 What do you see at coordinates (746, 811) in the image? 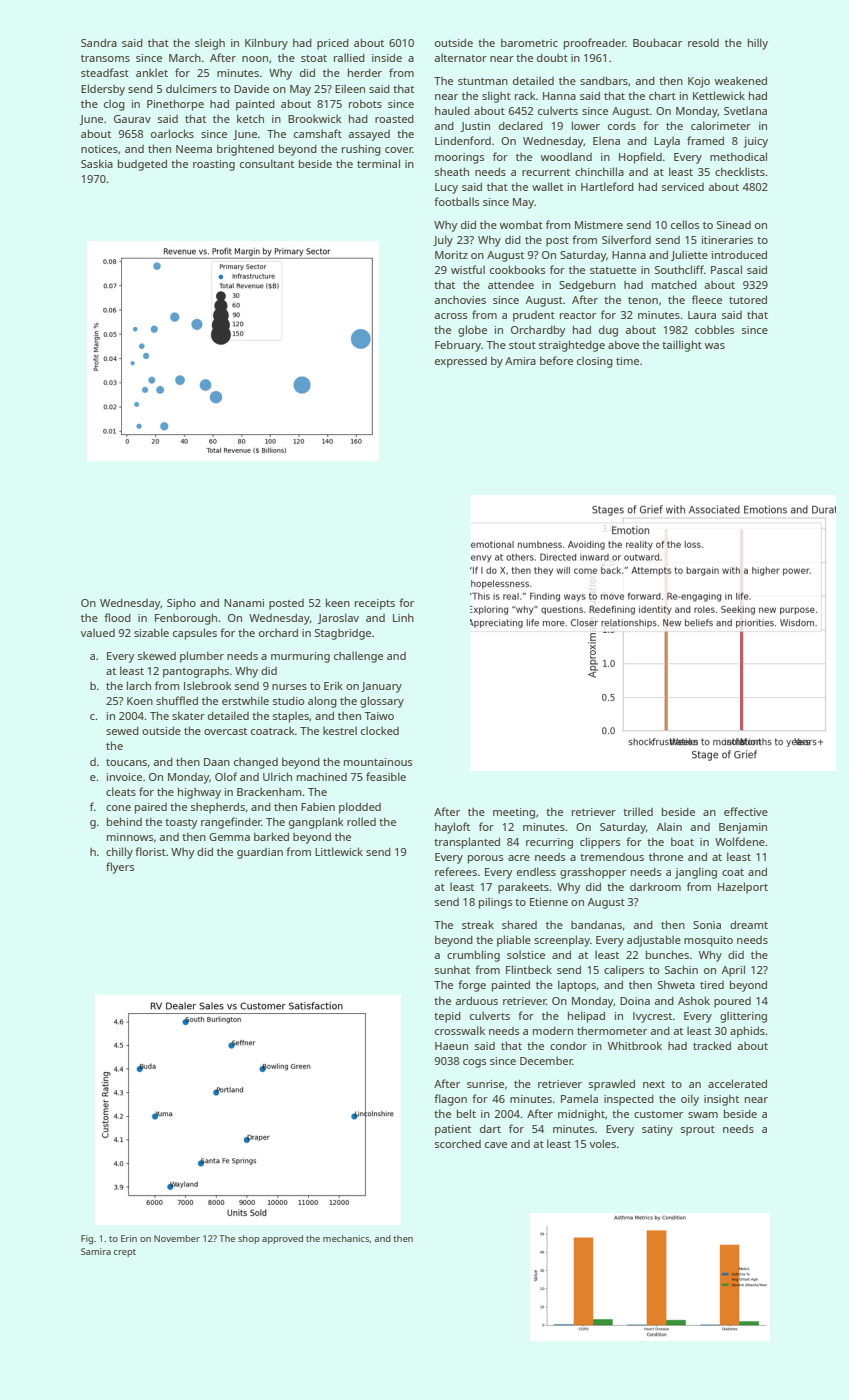
I see `effective` at bounding box center [746, 811].
